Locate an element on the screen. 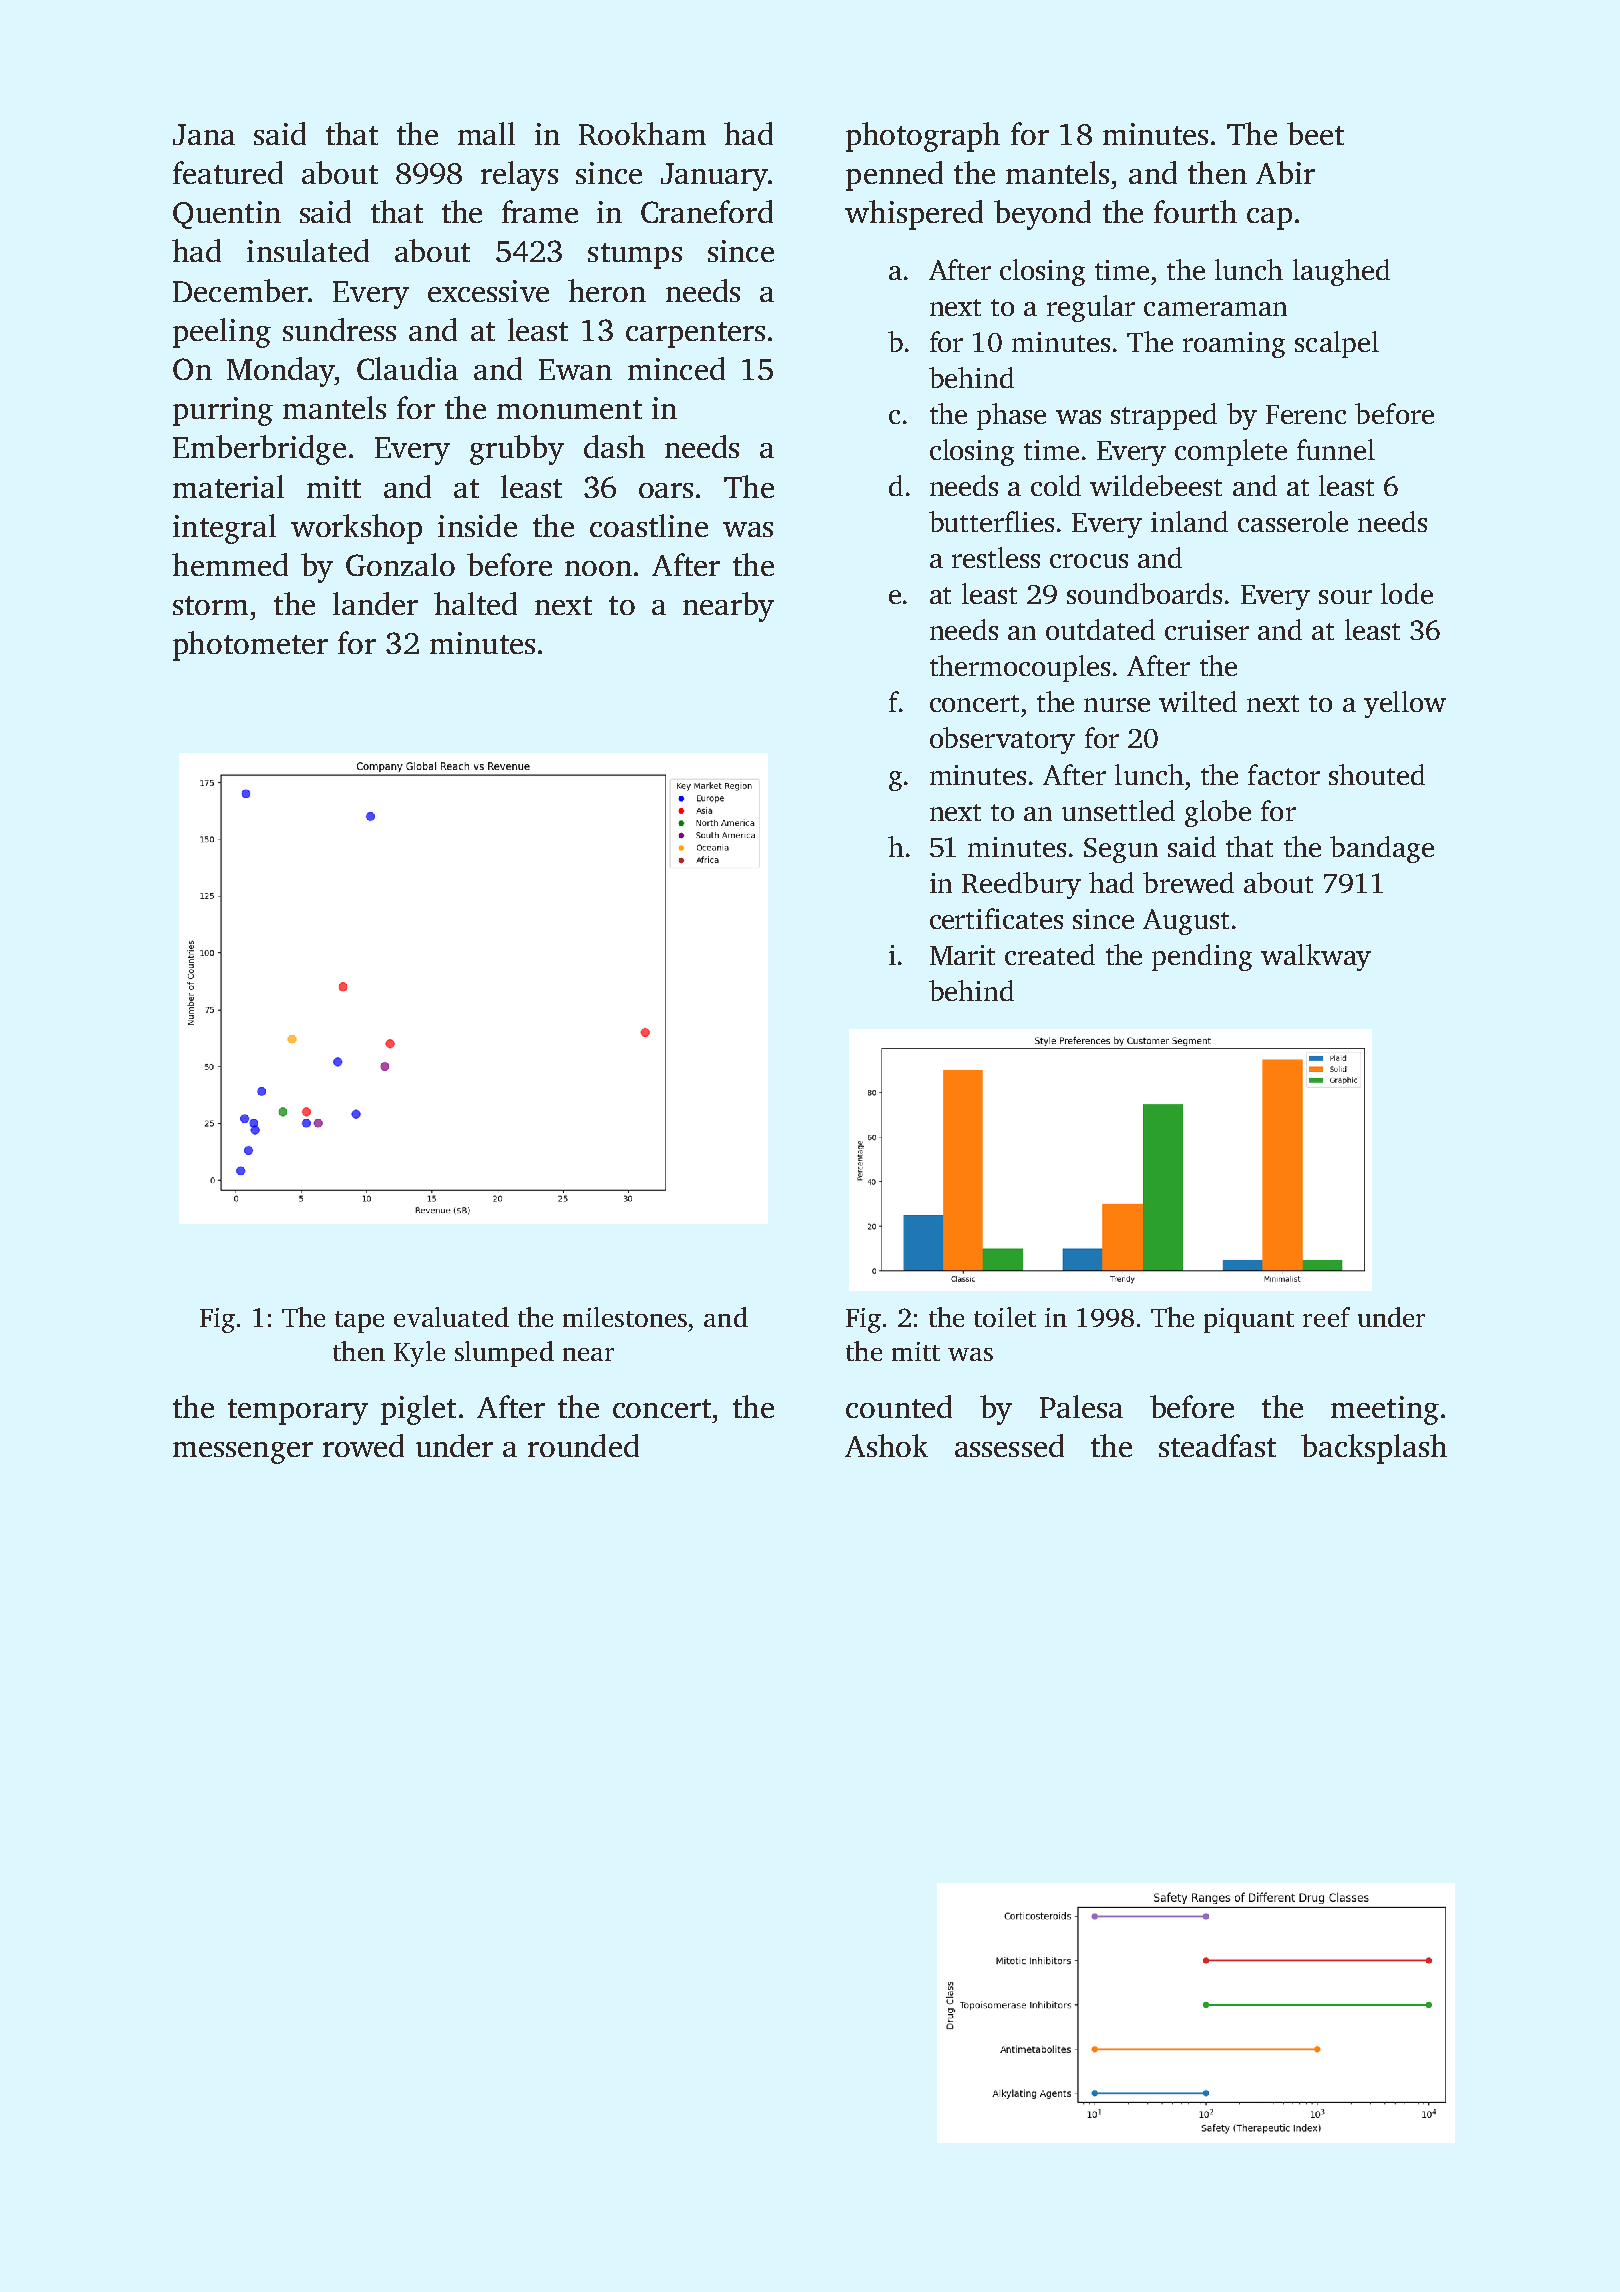 The height and width of the screenshot is (2292, 1620). Kyle is located at coordinates (419, 1354).
